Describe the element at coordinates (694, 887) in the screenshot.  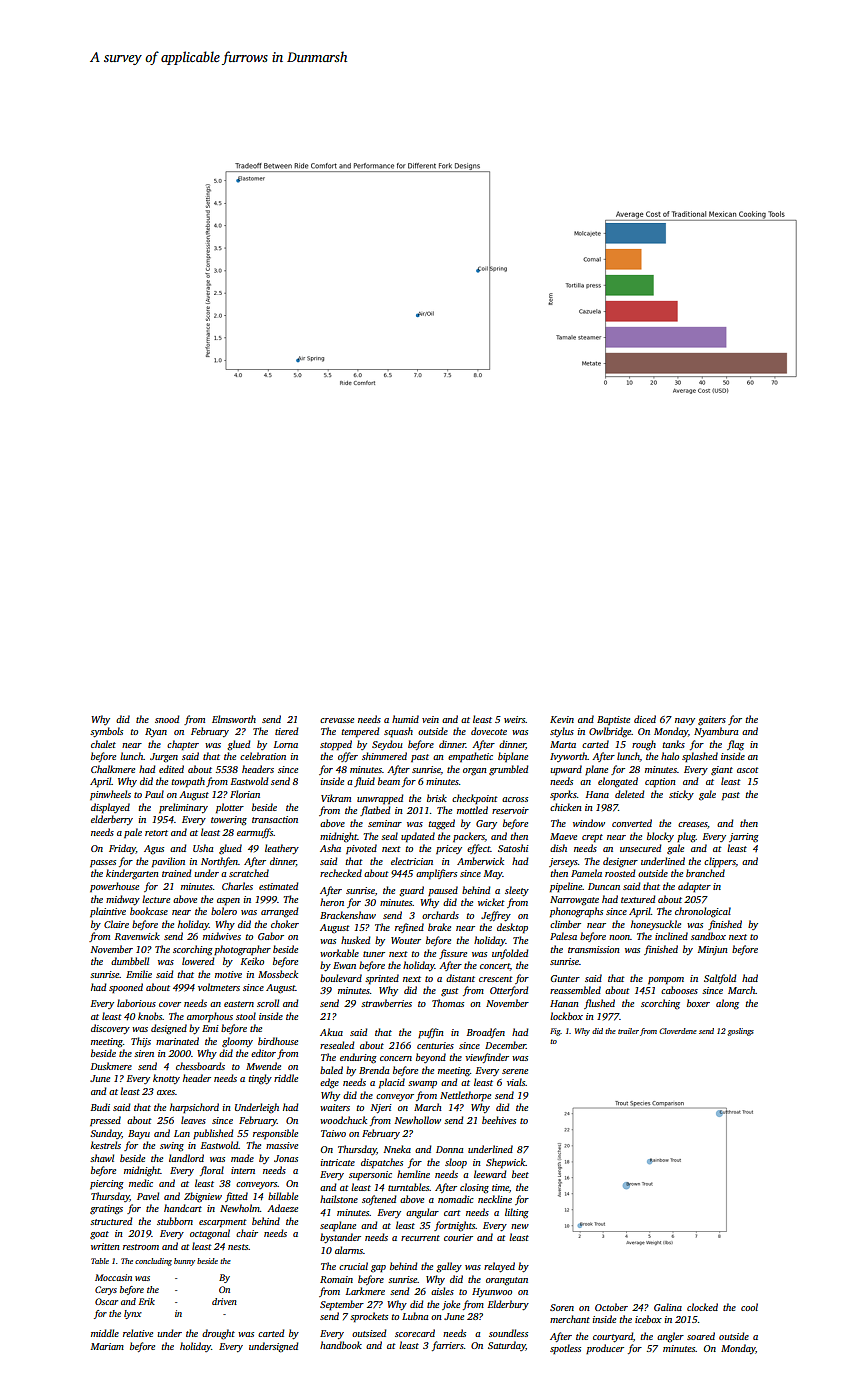
I see `adapter` at that location.
